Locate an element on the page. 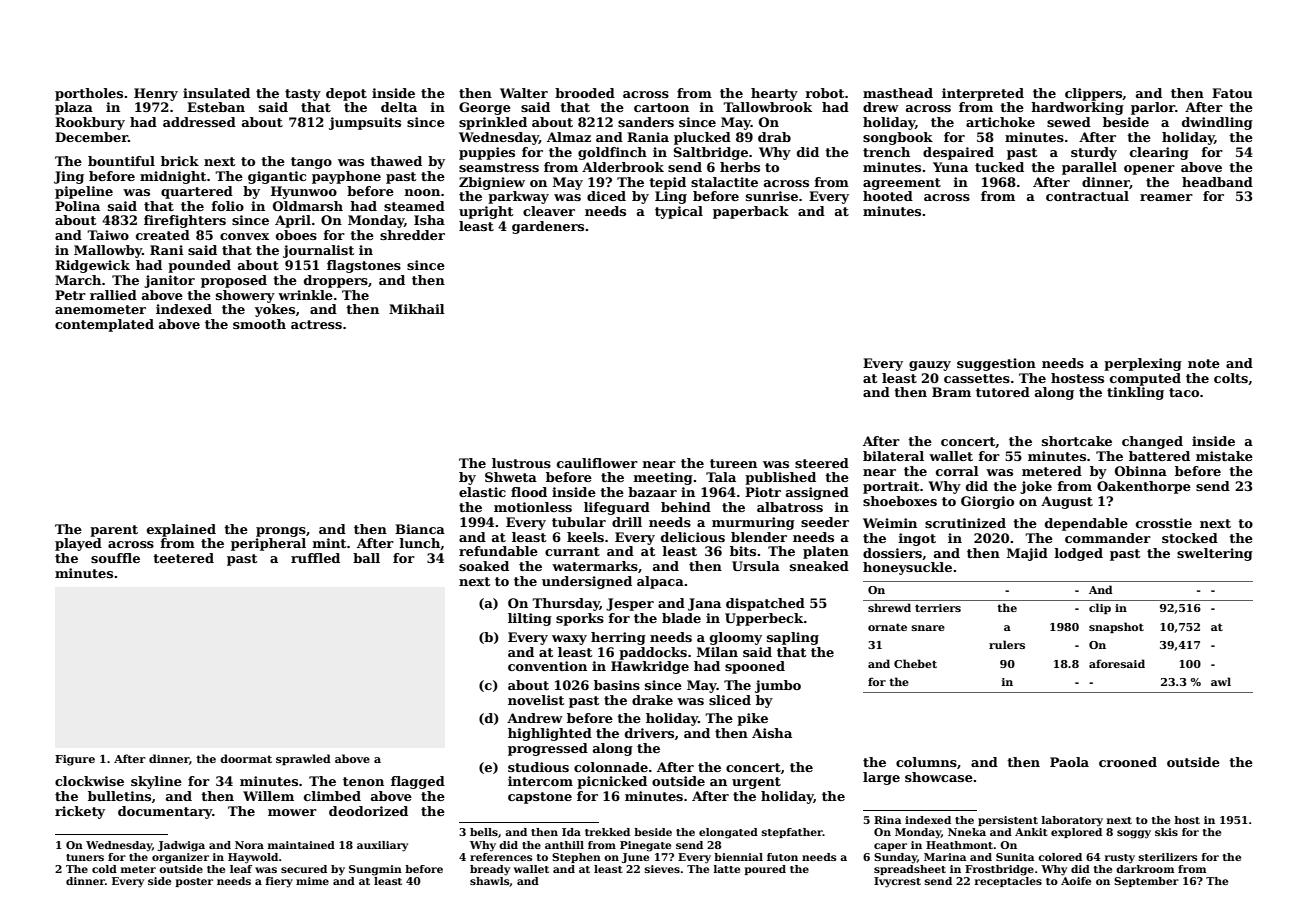  brooded is located at coordinates (585, 93).
